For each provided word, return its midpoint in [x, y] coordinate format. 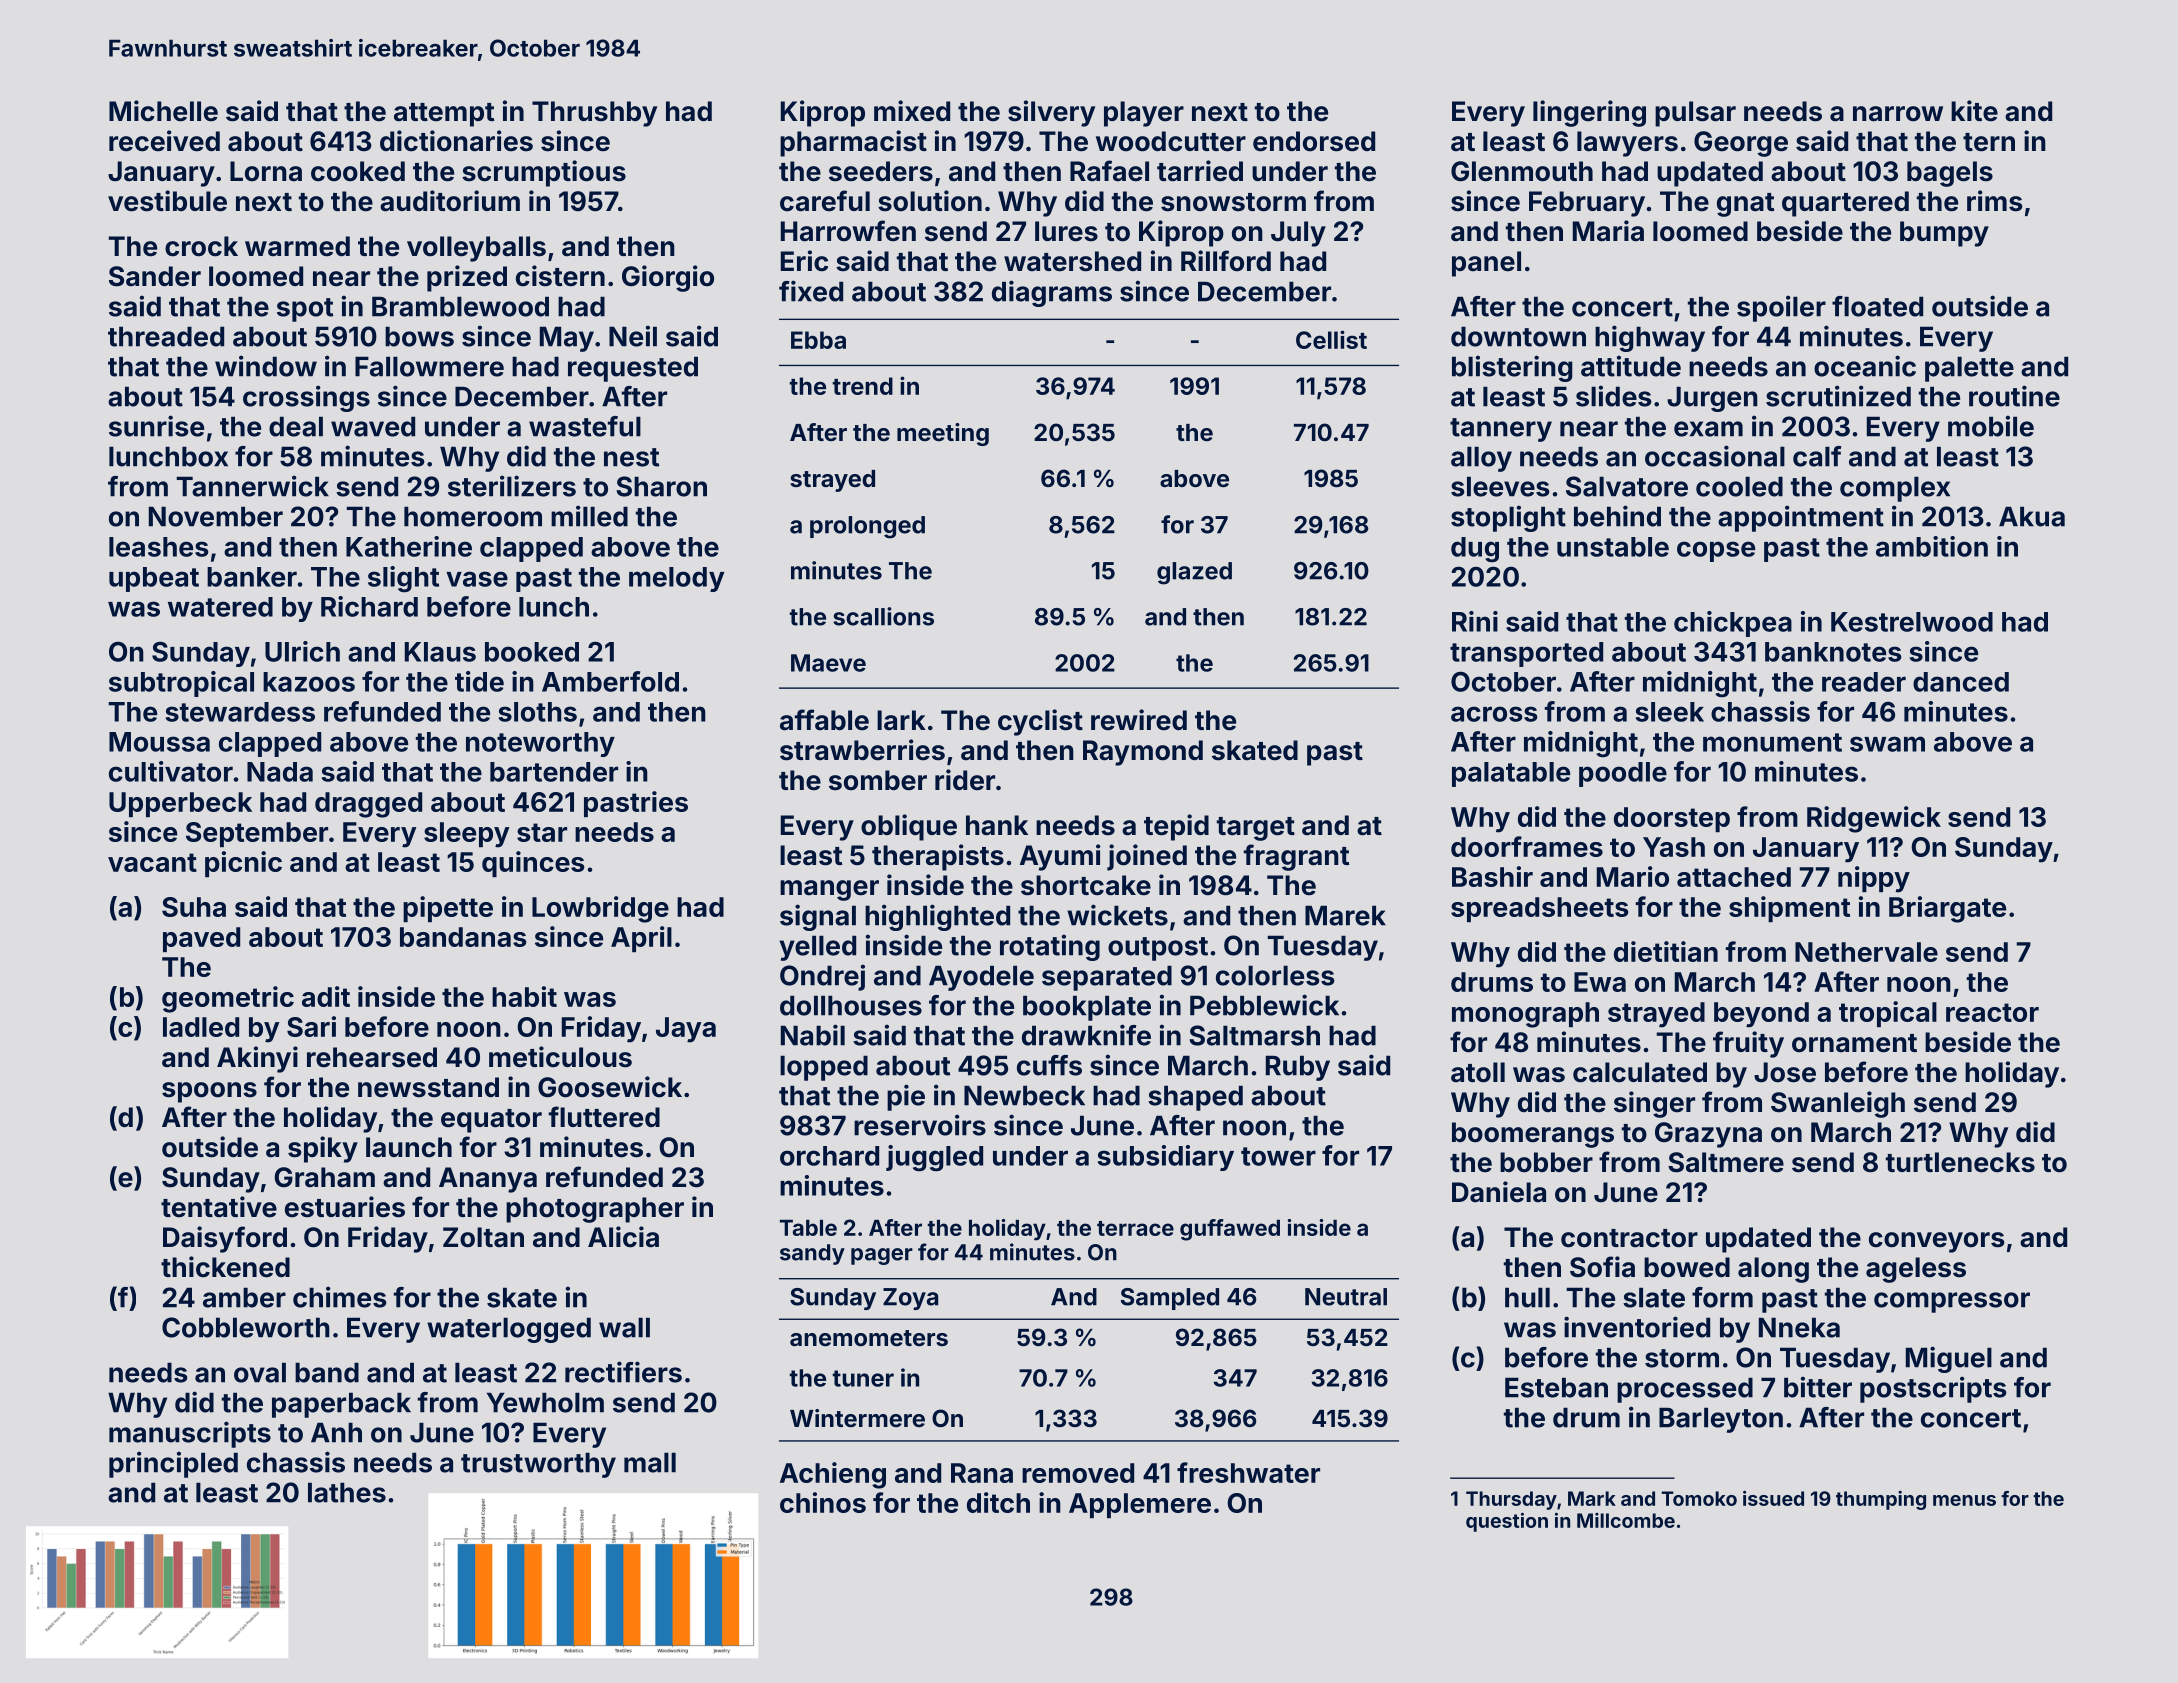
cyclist [1040, 722]
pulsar [1695, 114]
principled [173, 1464]
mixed [912, 111]
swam [1887, 744]
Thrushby [594, 114]
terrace [1135, 1228]
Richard [369, 606]
